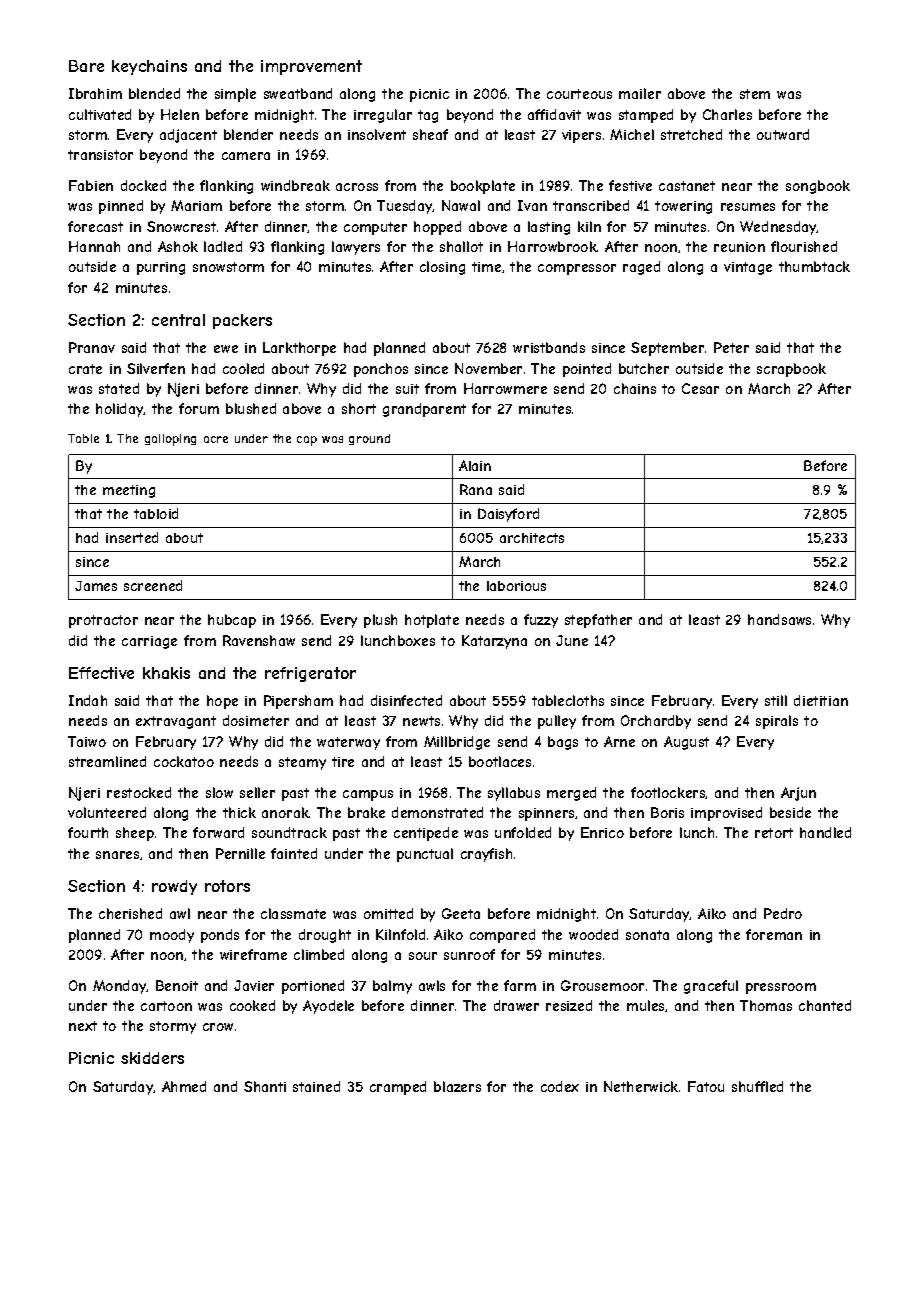  What do you see at coordinates (223, 246) in the image?
I see `ladled` at bounding box center [223, 246].
